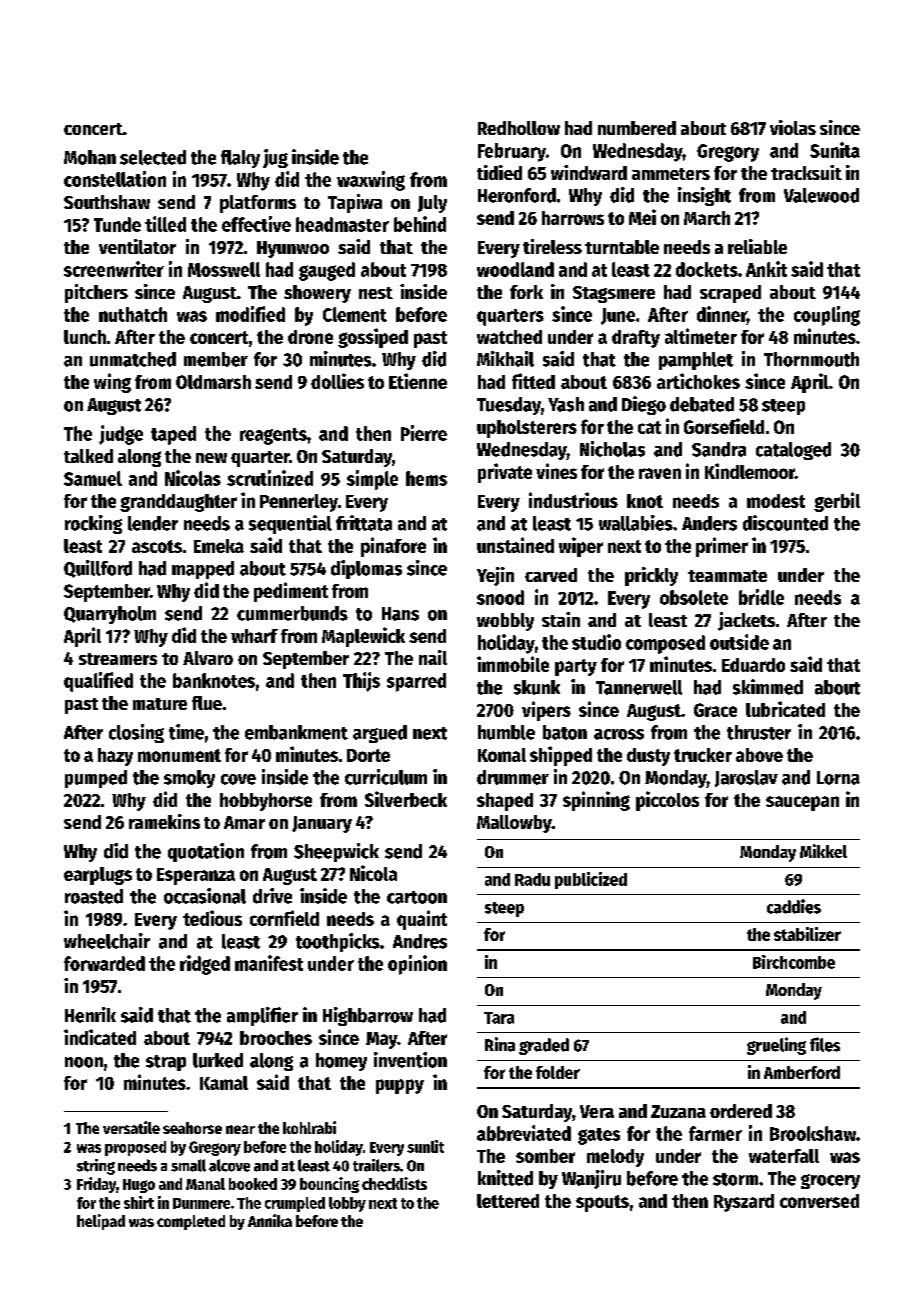 This document has width=924, height=1311. What do you see at coordinates (602, 1203) in the document?
I see `spouts` at bounding box center [602, 1203].
